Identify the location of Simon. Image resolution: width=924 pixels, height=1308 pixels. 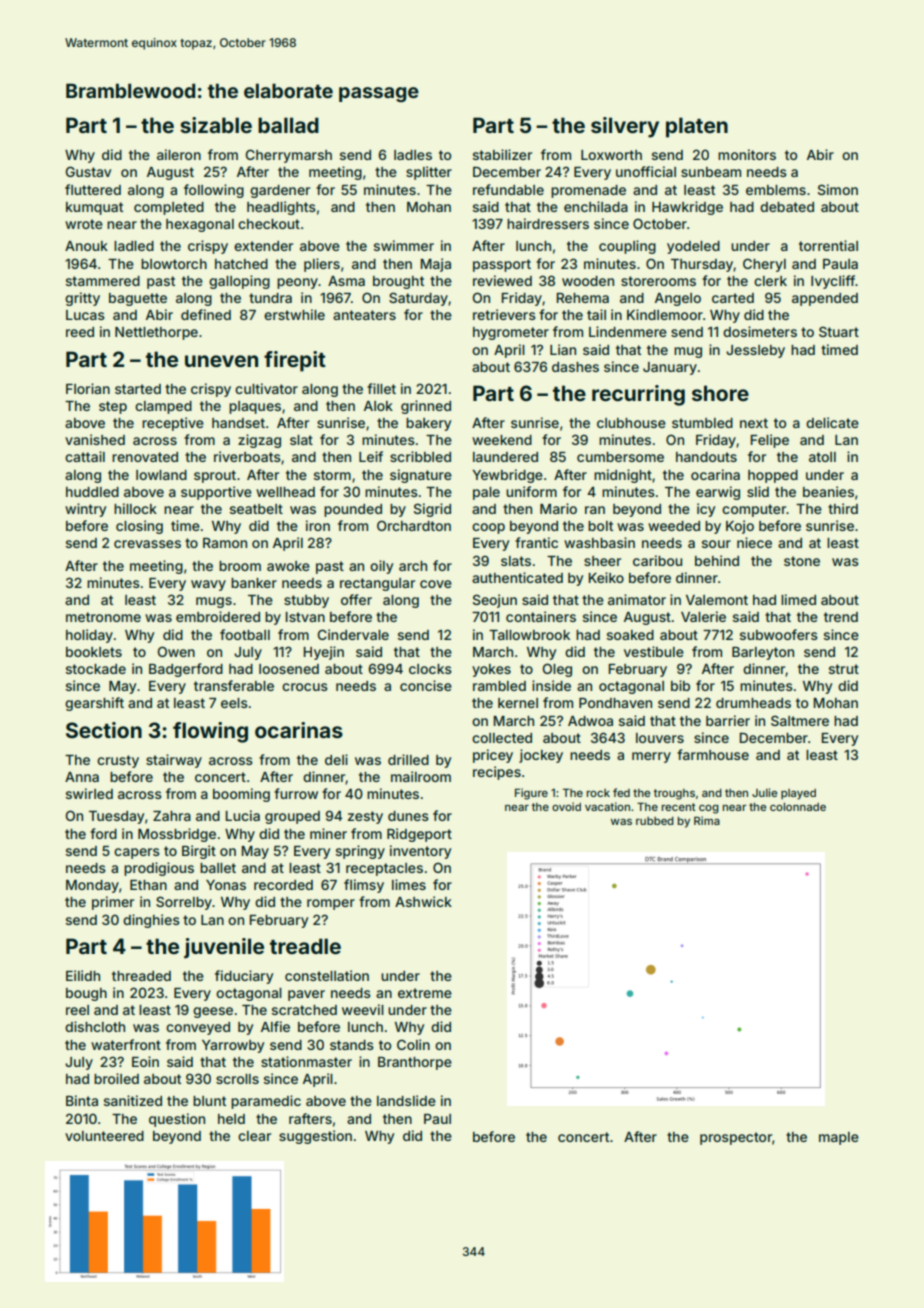
(838, 189).
